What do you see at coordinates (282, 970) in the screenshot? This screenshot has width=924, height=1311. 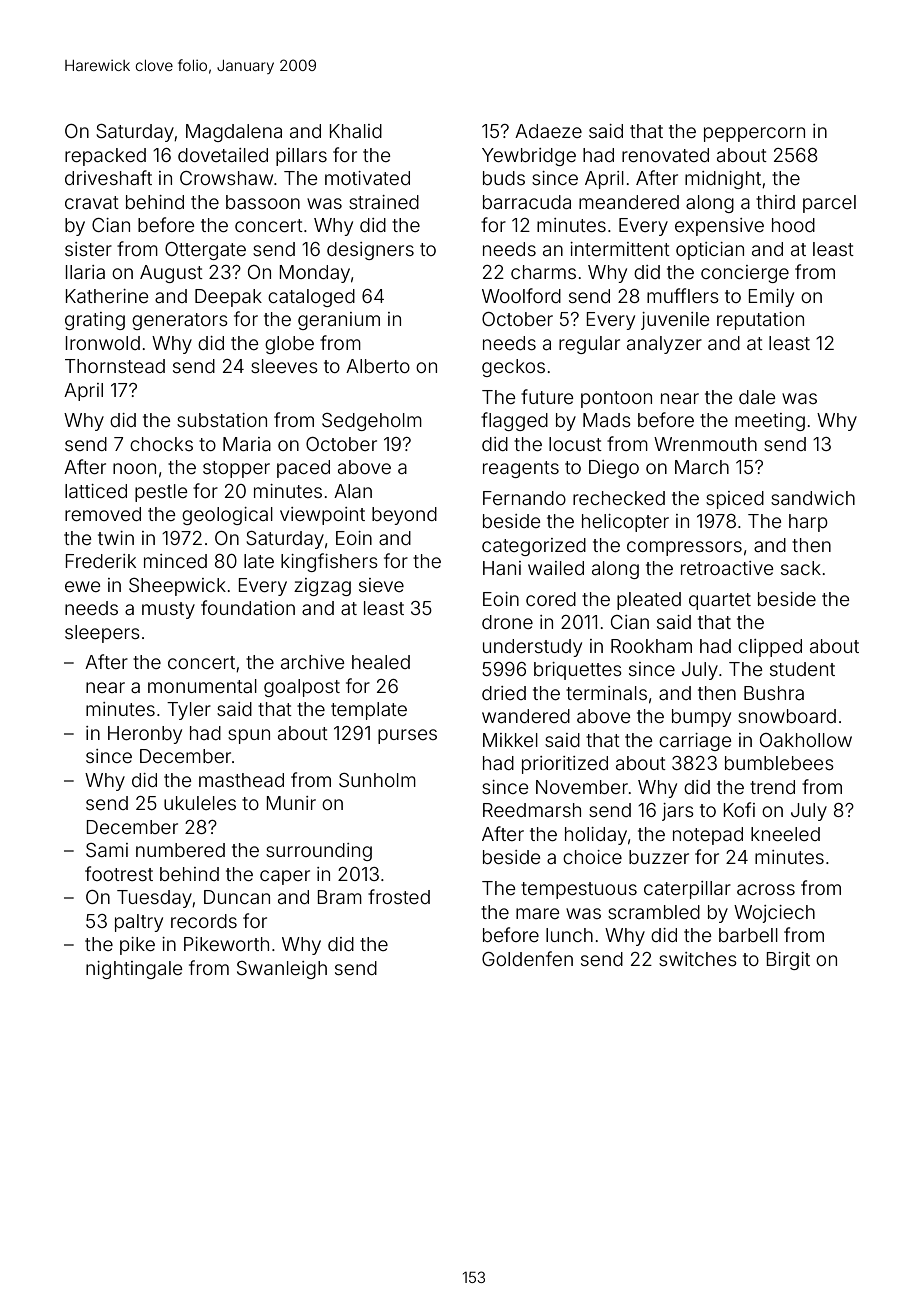 I see `Swanleigh` at bounding box center [282, 970].
